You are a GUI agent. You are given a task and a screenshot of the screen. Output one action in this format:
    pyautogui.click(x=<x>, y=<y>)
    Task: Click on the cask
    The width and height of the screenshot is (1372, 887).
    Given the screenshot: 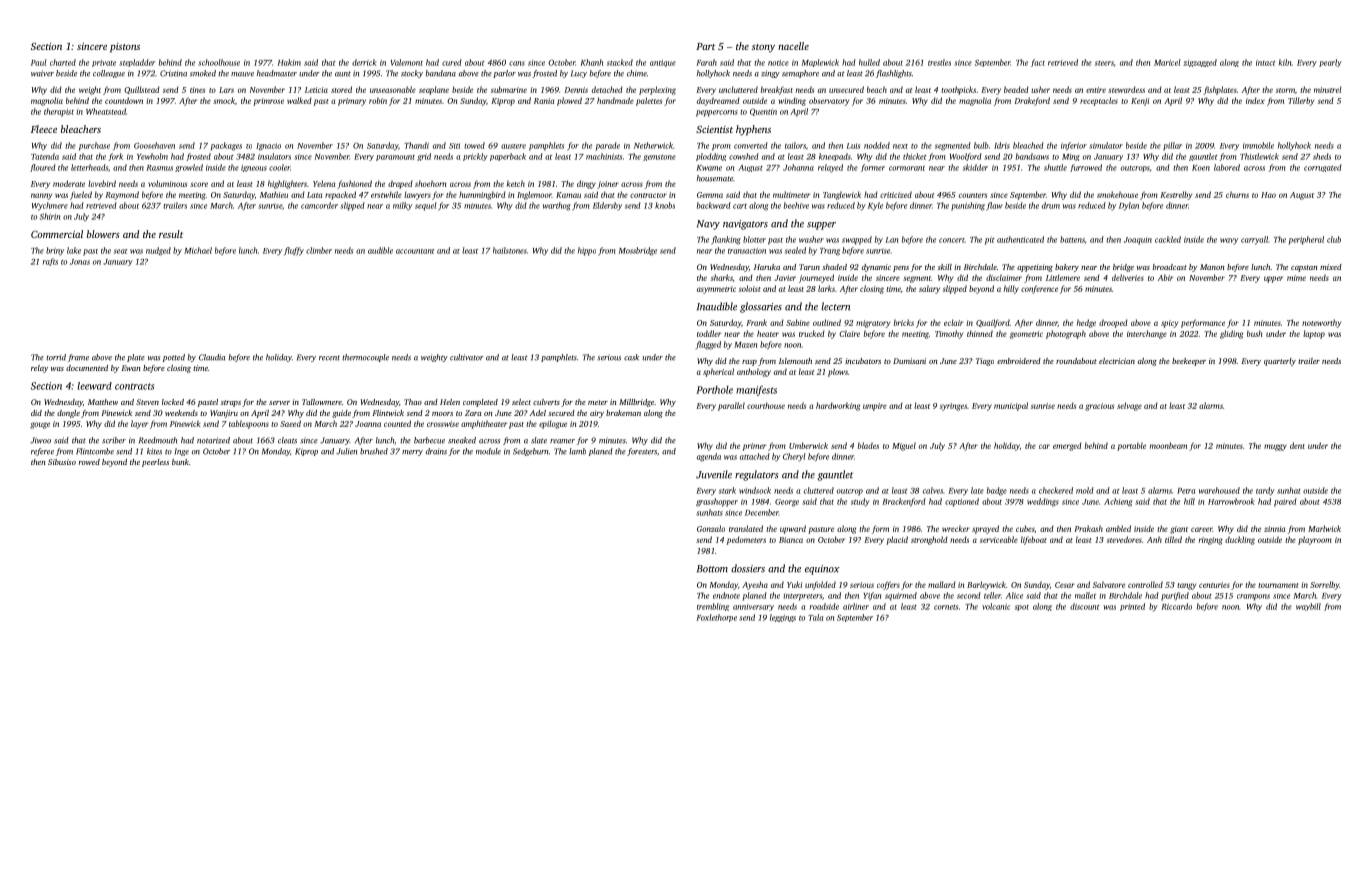 What is the action you would take?
    pyautogui.click(x=631, y=357)
